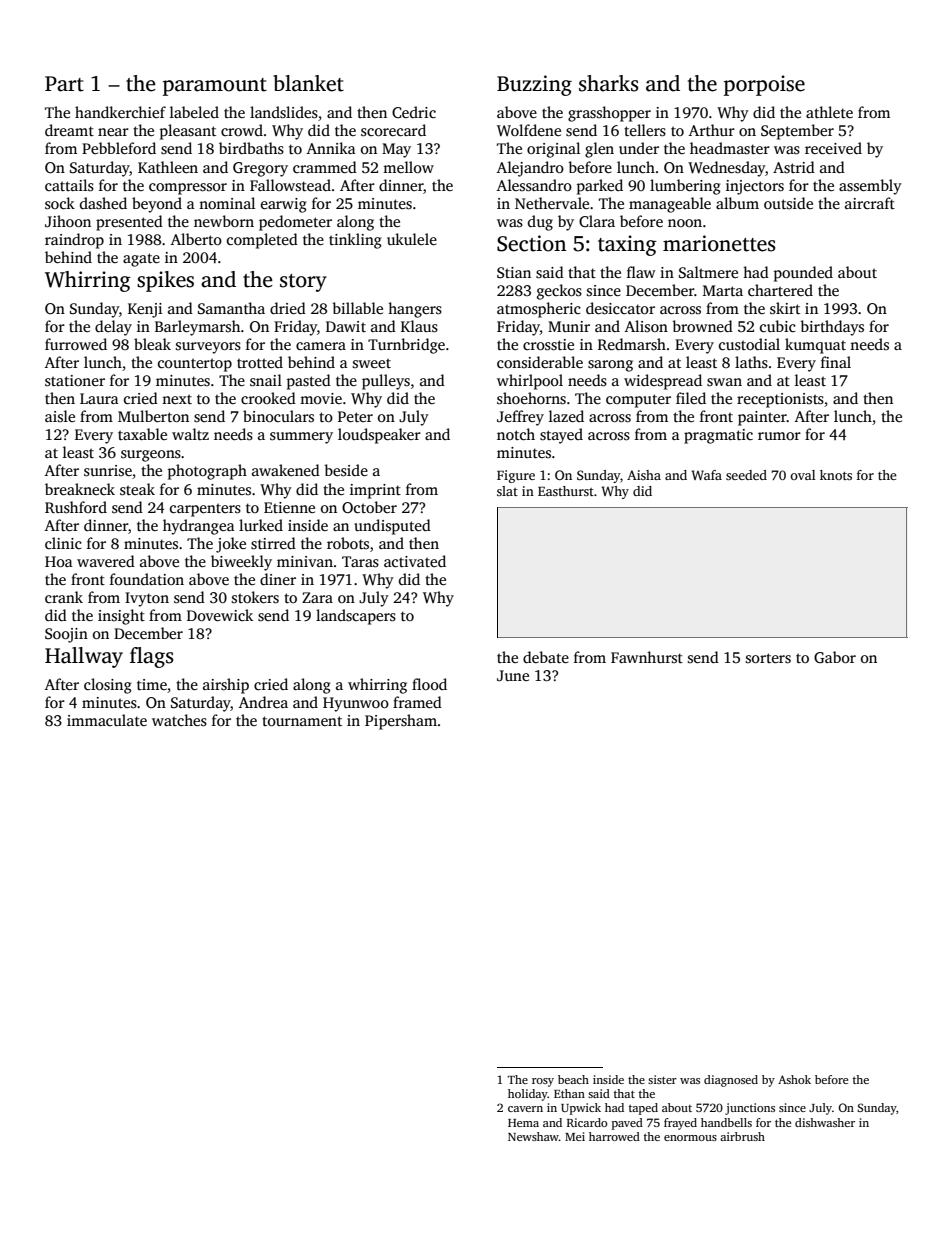 This screenshot has width=952, height=1233. What do you see at coordinates (64, 84) in the screenshot?
I see `Part` at bounding box center [64, 84].
